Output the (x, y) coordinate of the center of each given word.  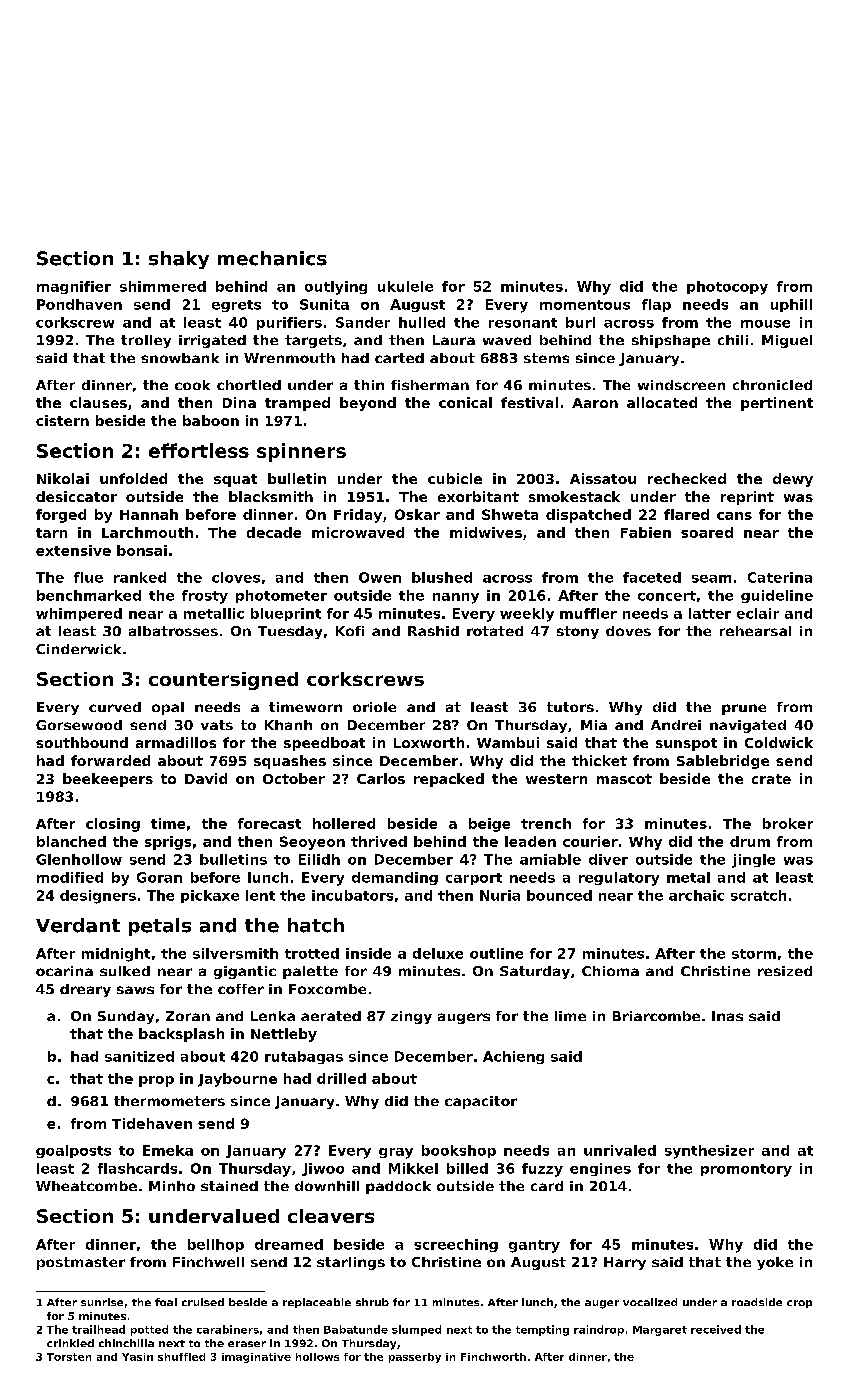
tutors (570, 707)
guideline (777, 596)
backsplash (181, 1035)
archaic (696, 895)
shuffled (181, 1357)
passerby (415, 1358)
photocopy (727, 288)
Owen (380, 577)
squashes (290, 762)
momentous (585, 305)
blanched (71, 841)
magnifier (74, 287)
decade (274, 532)
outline (496, 953)
